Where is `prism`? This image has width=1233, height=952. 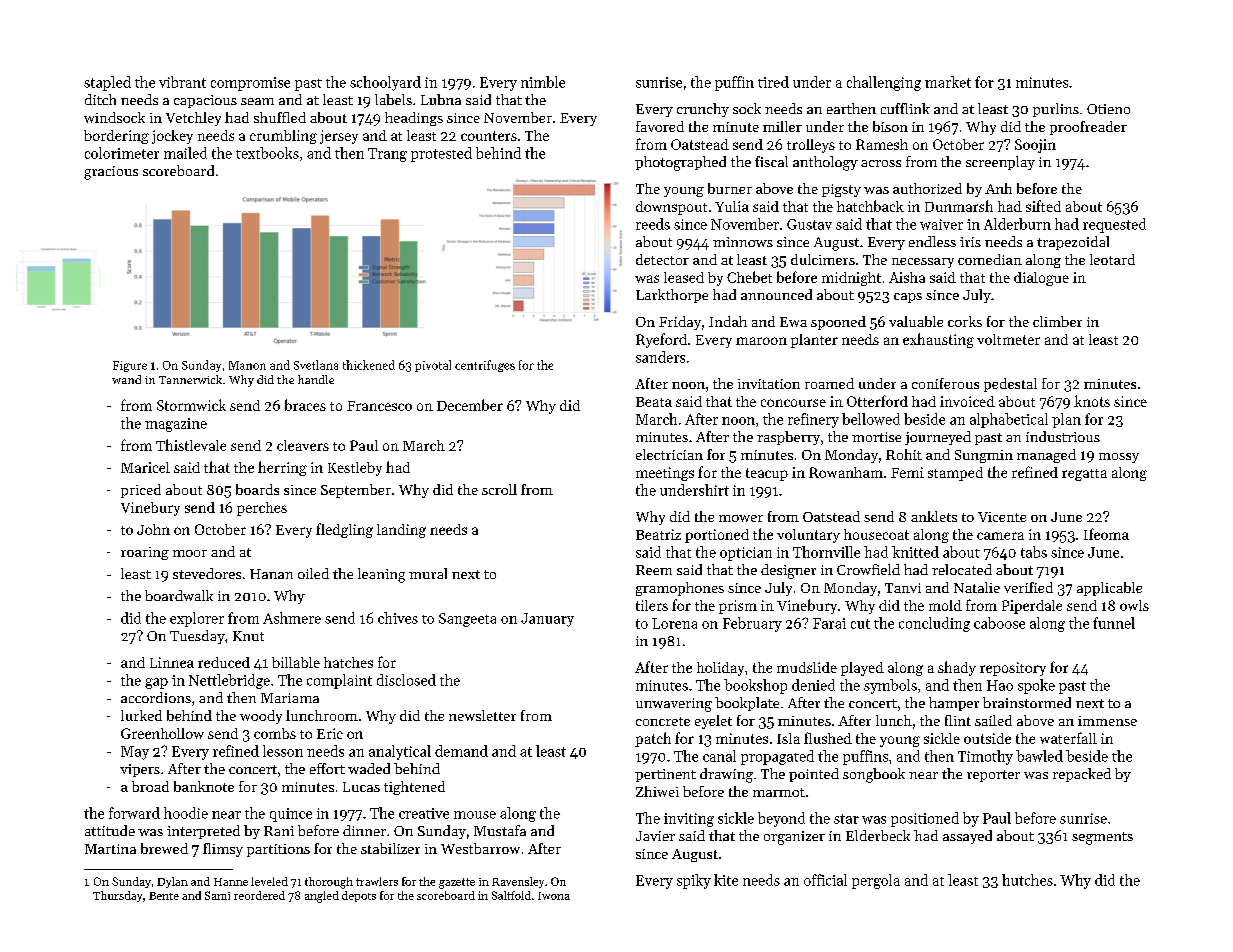 prism is located at coordinates (738, 607).
